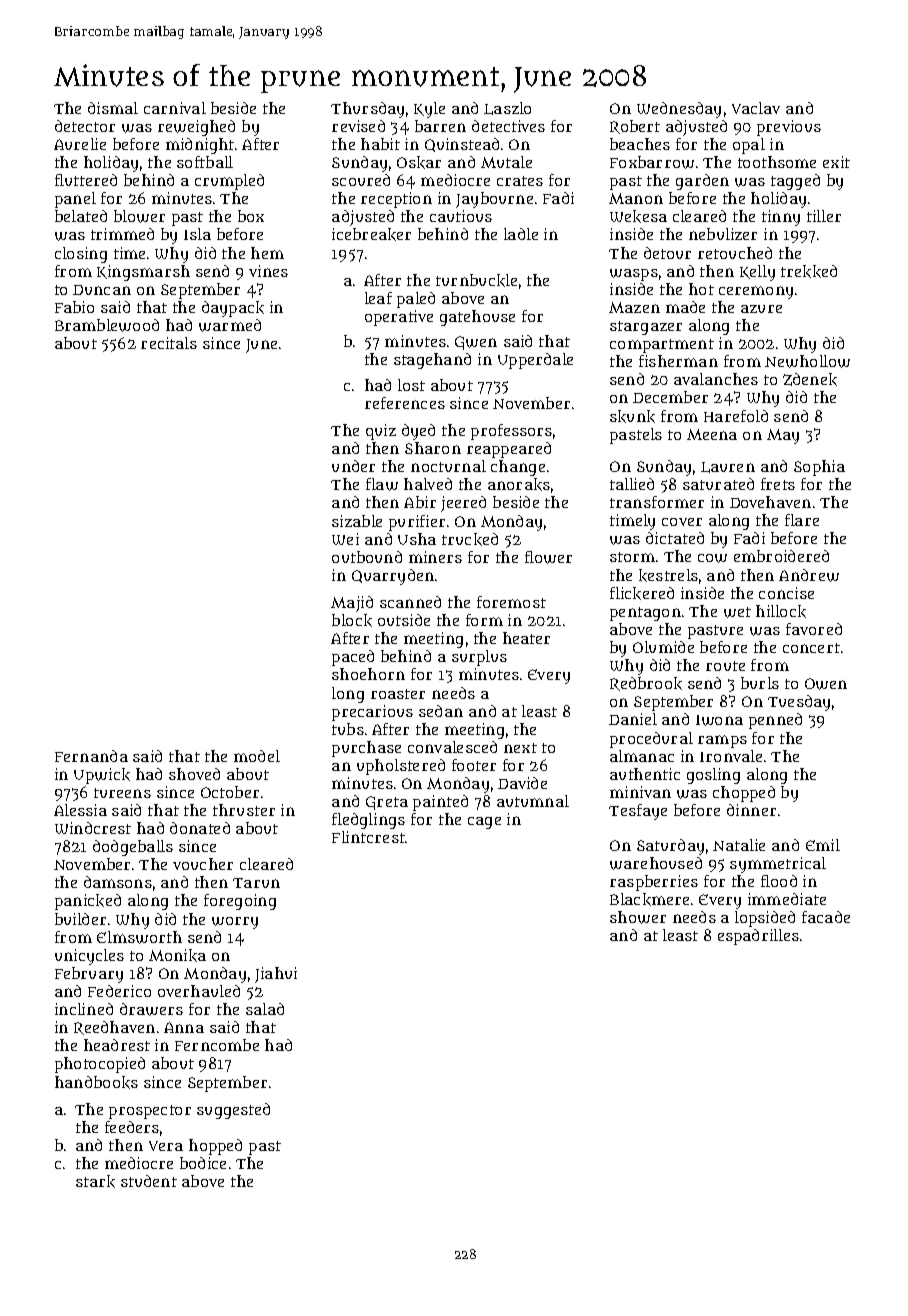  I want to click on next, so click(520, 748).
